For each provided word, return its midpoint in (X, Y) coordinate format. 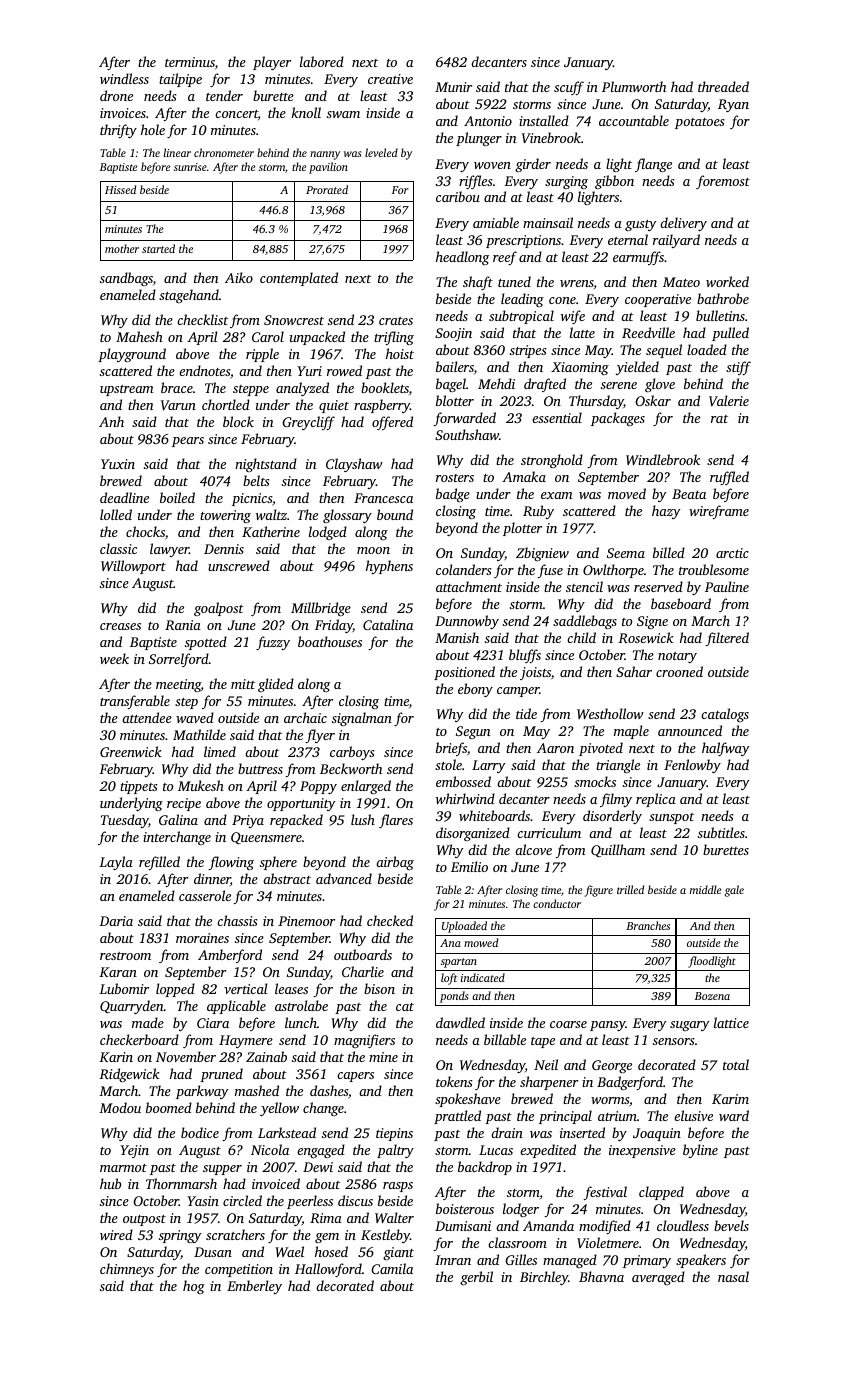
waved (195, 717)
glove (660, 385)
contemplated (299, 279)
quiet (334, 406)
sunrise (190, 167)
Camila (392, 1268)
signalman (362, 719)
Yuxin (118, 464)
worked (727, 281)
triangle (618, 766)
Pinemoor (306, 921)
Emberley (254, 1287)
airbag (395, 863)
